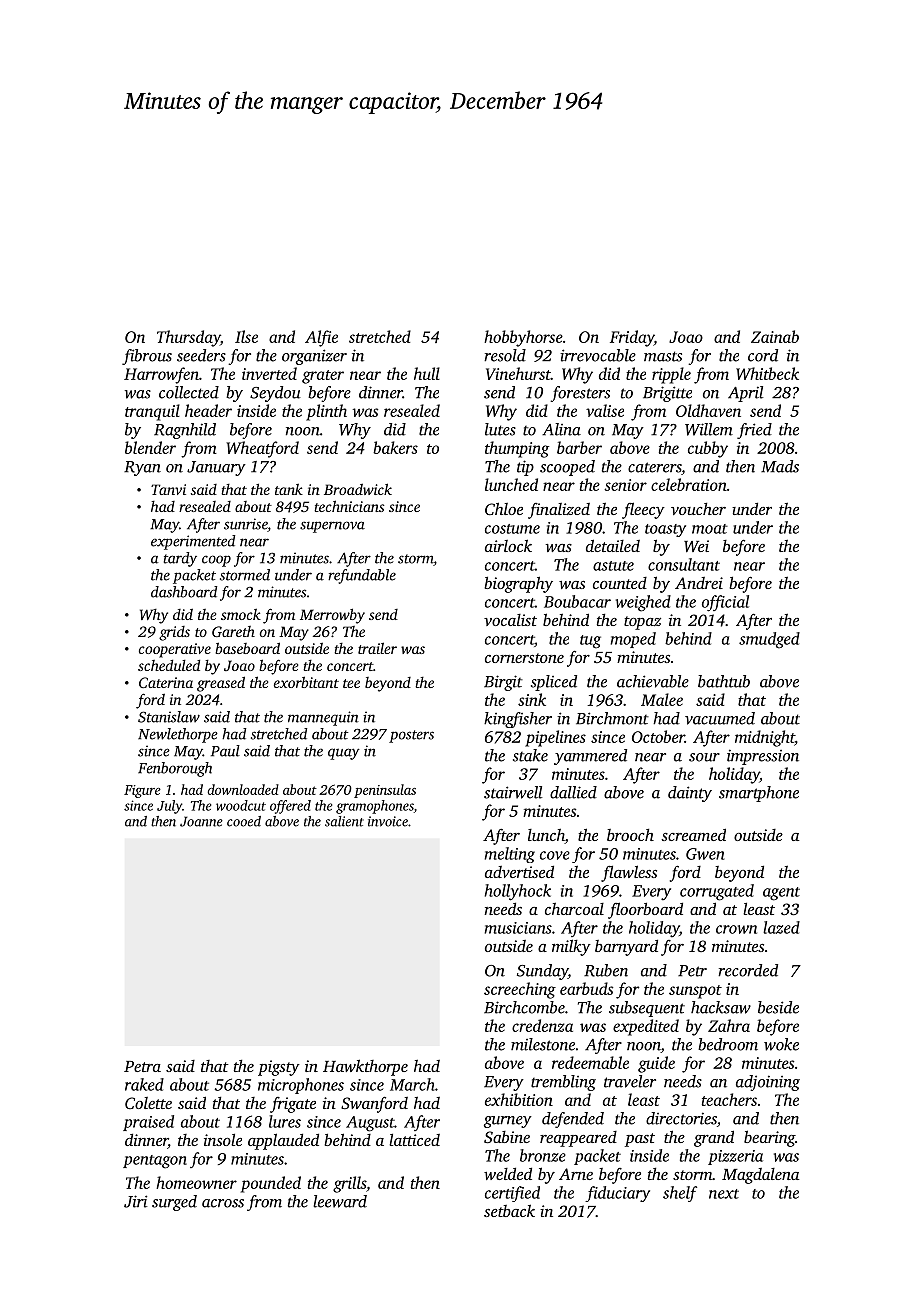  What do you see at coordinates (147, 357) in the page?
I see `fibrous` at bounding box center [147, 357].
